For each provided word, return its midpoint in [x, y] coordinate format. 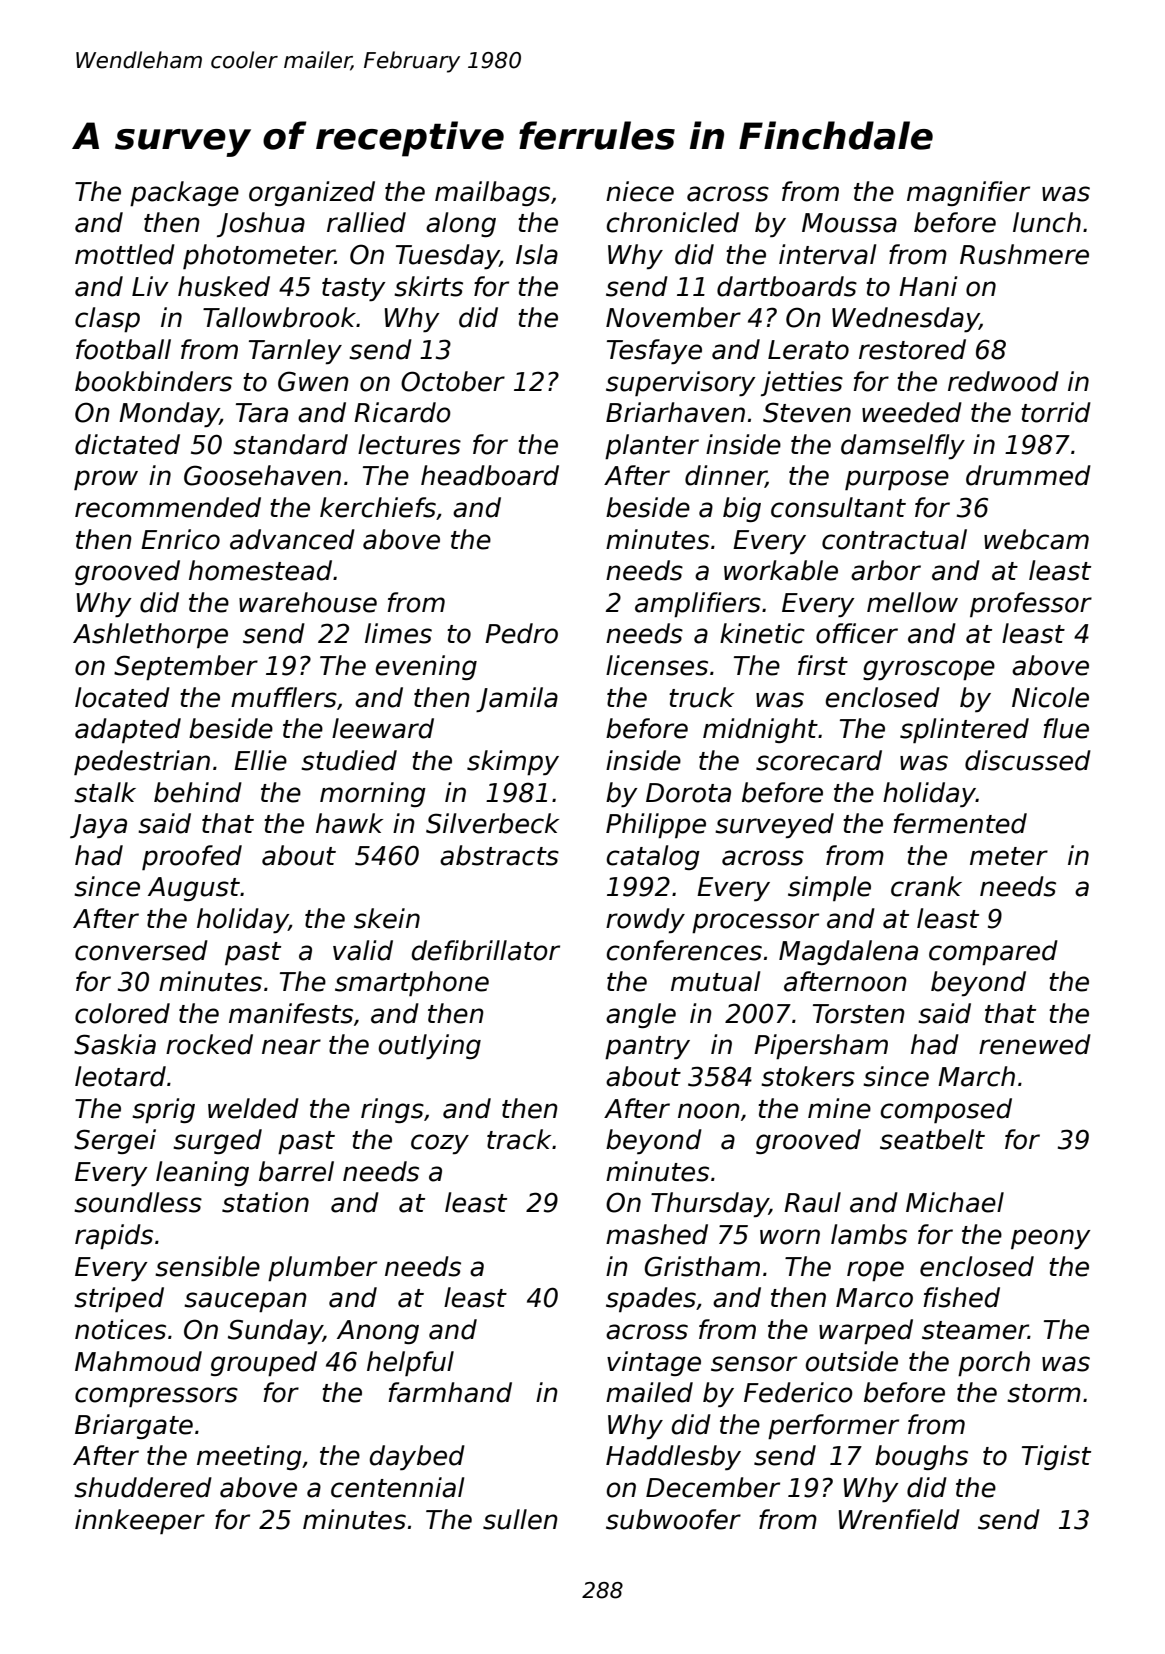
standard [290, 444]
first [823, 665]
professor [1031, 604]
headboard [490, 475]
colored [122, 1013]
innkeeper [140, 1521]
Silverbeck [492, 823]
